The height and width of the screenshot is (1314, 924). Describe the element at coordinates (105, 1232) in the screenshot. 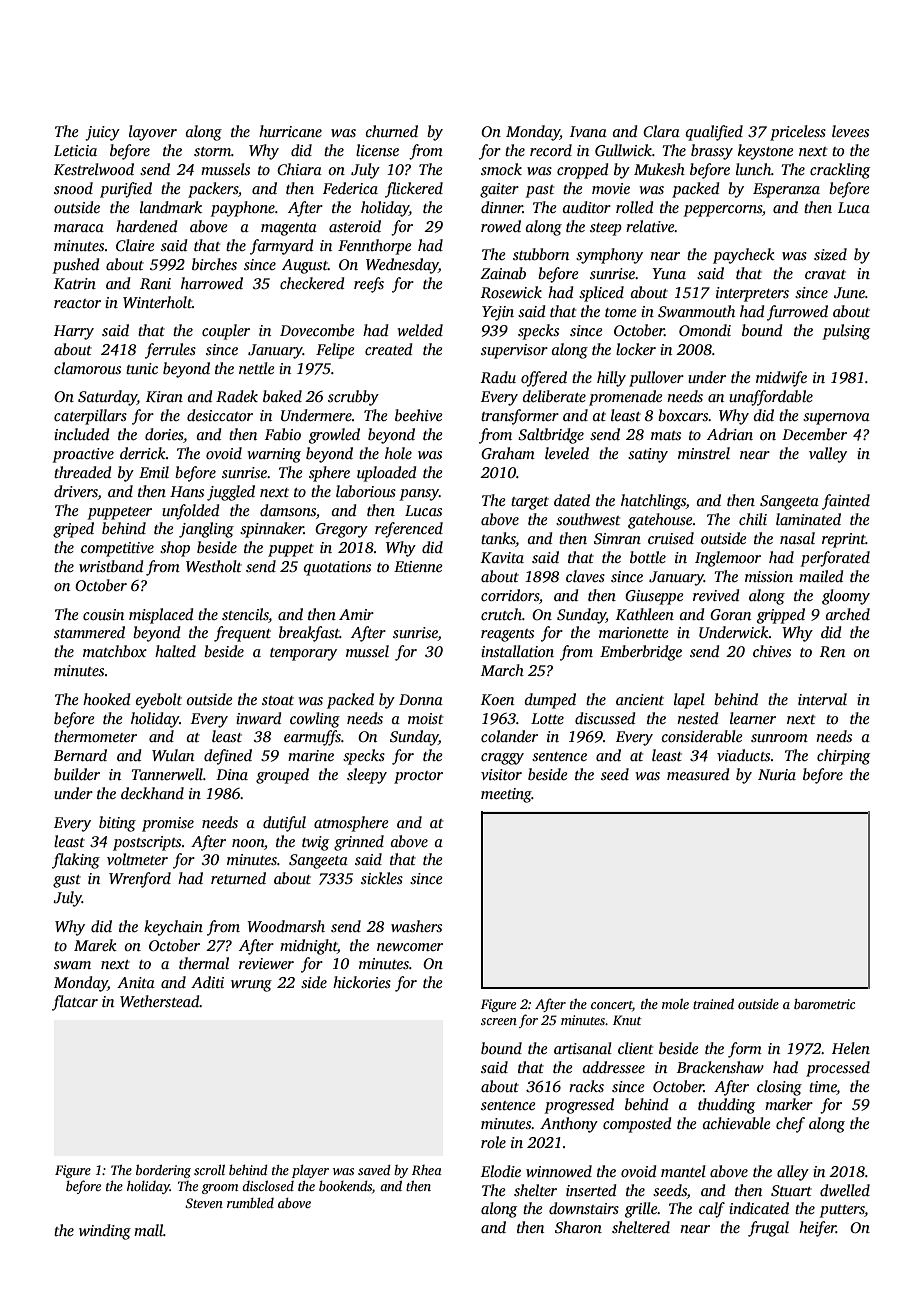

I see `winding` at that location.
